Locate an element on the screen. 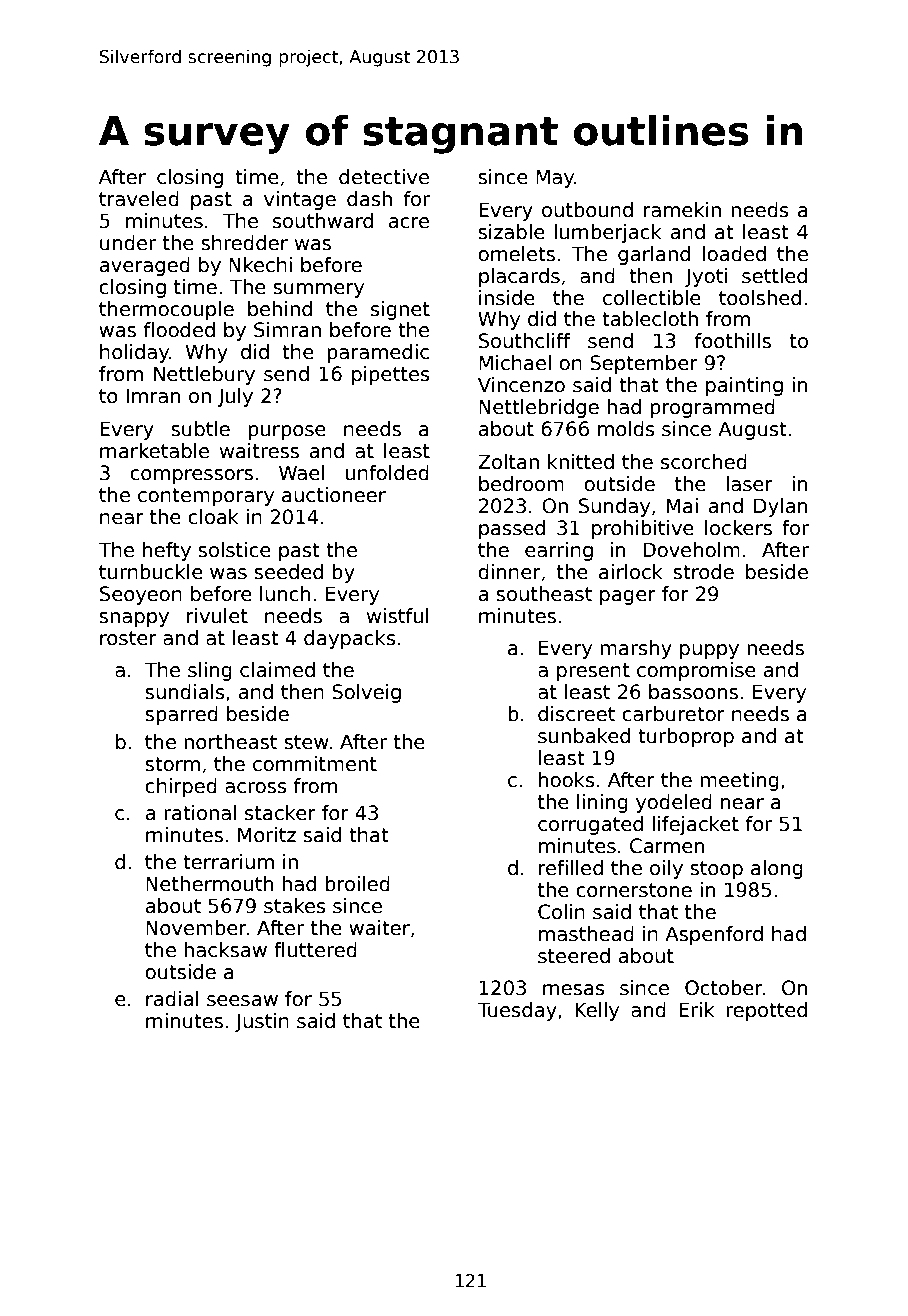  behind is located at coordinates (280, 309).
